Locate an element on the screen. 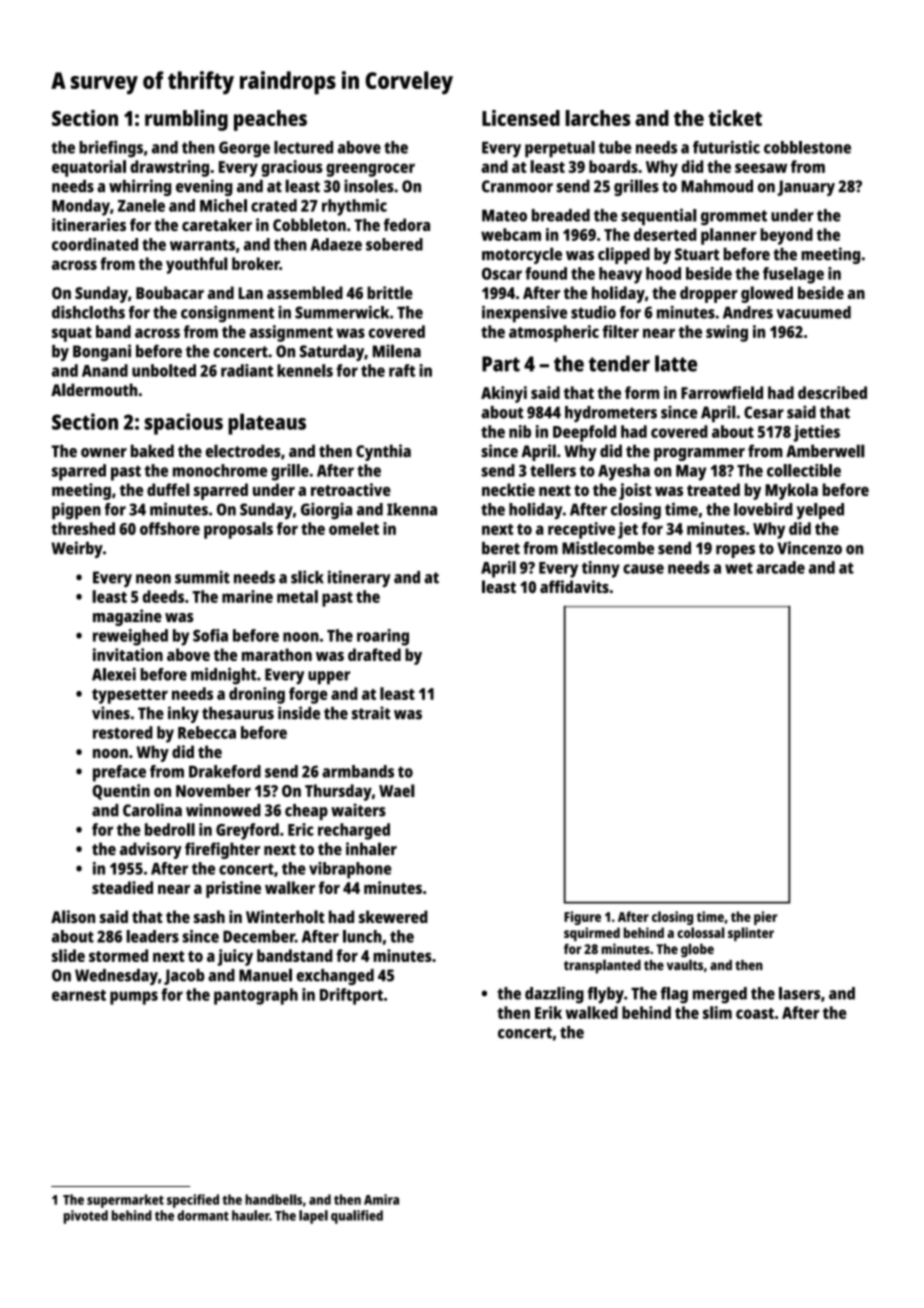 Image resolution: width=924 pixels, height=1308 pixels. Cynthia is located at coordinates (383, 452).
